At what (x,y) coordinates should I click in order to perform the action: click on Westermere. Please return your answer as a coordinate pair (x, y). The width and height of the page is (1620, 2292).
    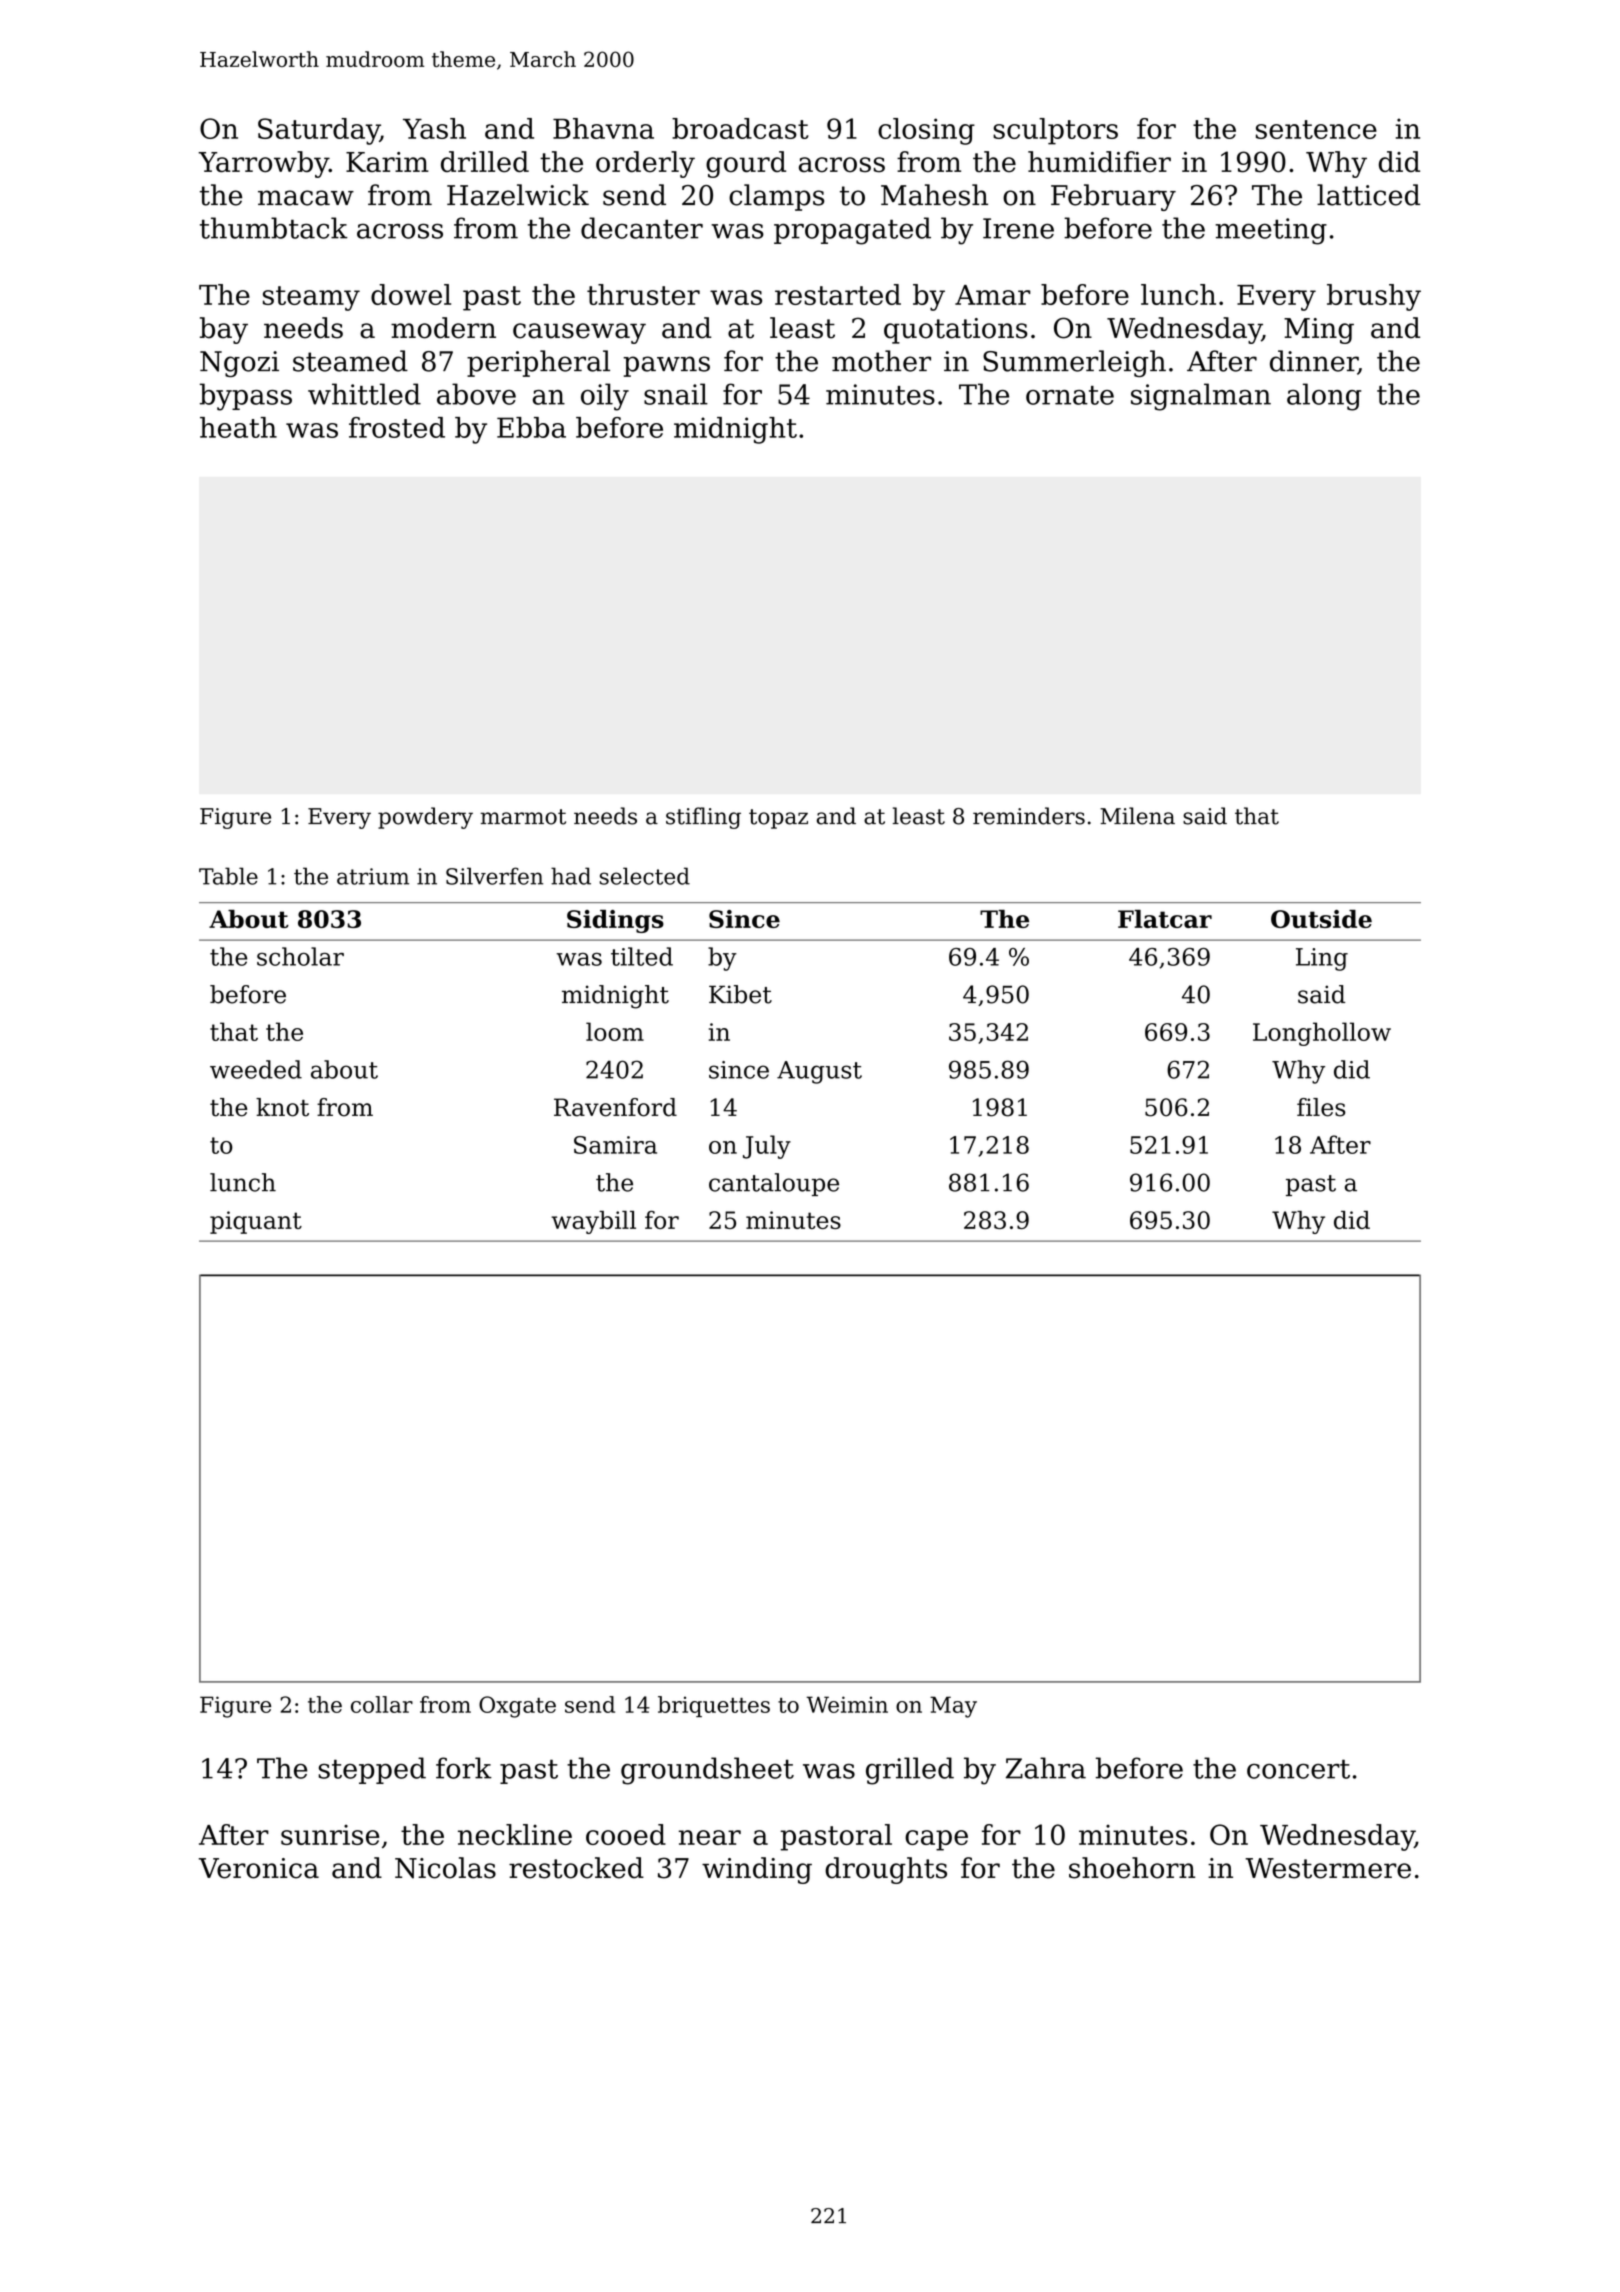
    Looking at the image, I should click on (1328, 1868).
